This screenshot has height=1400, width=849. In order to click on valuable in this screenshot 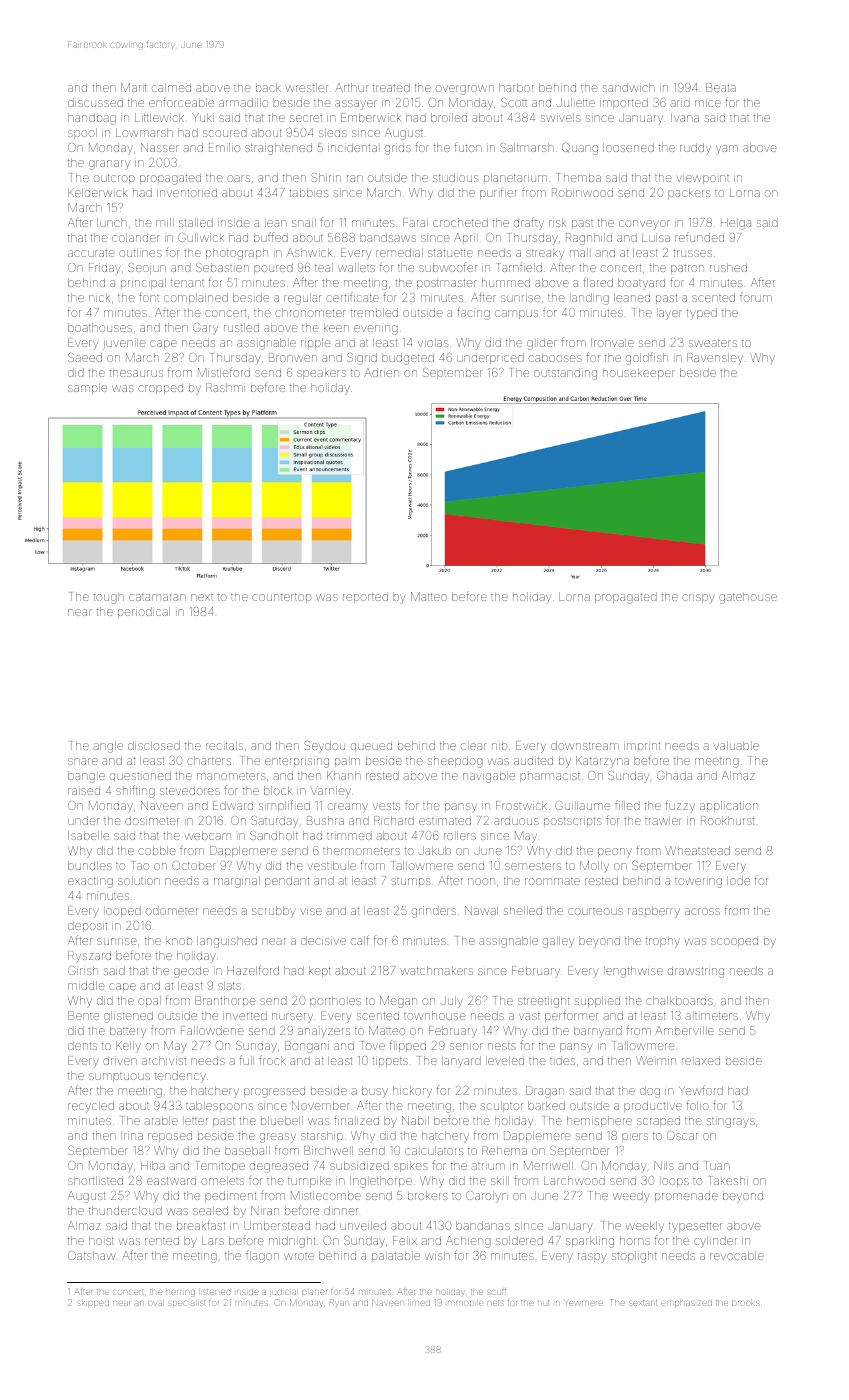, I will do `click(736, 745)`.
